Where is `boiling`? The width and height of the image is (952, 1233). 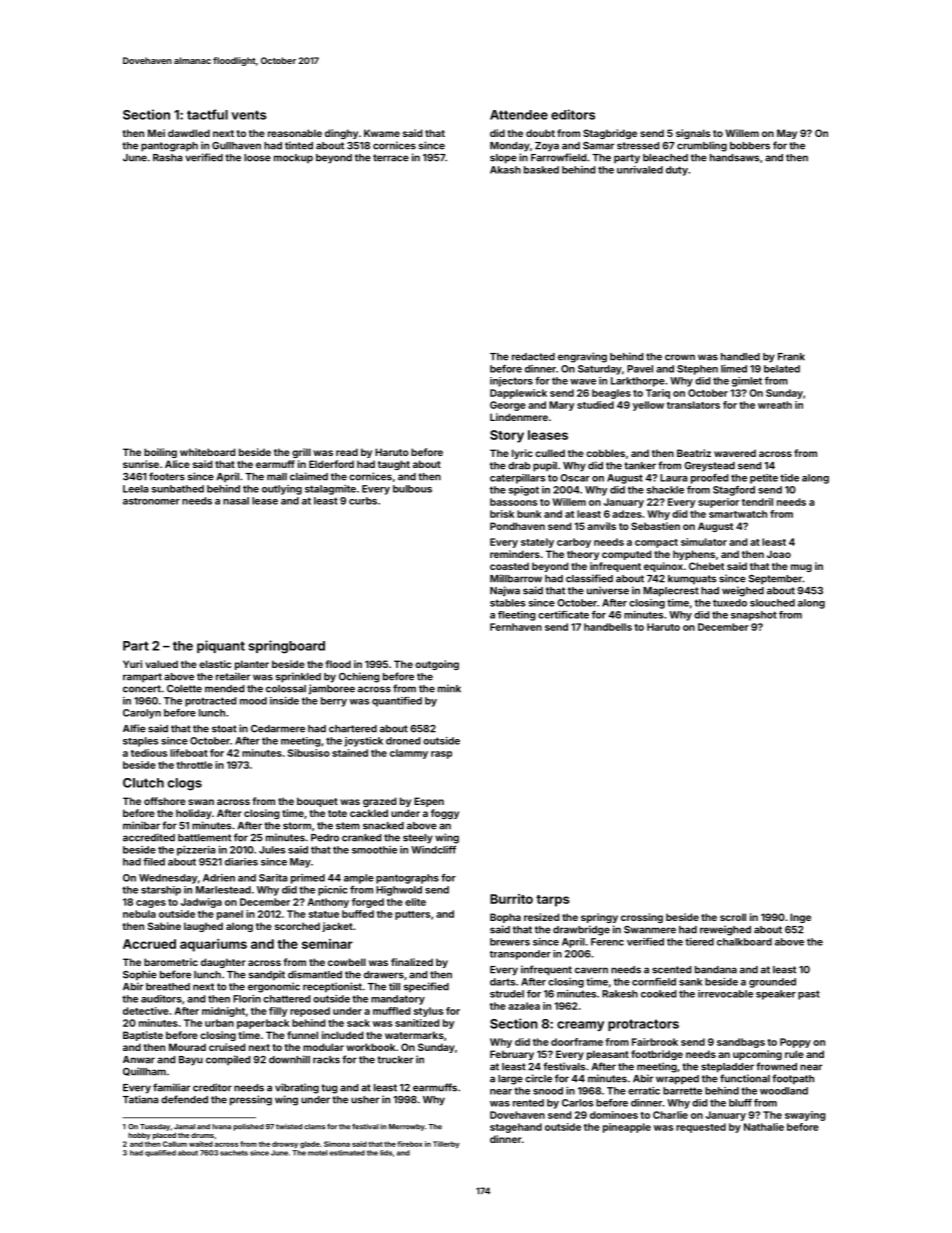
boiling is located at coordinates (160, 453).
